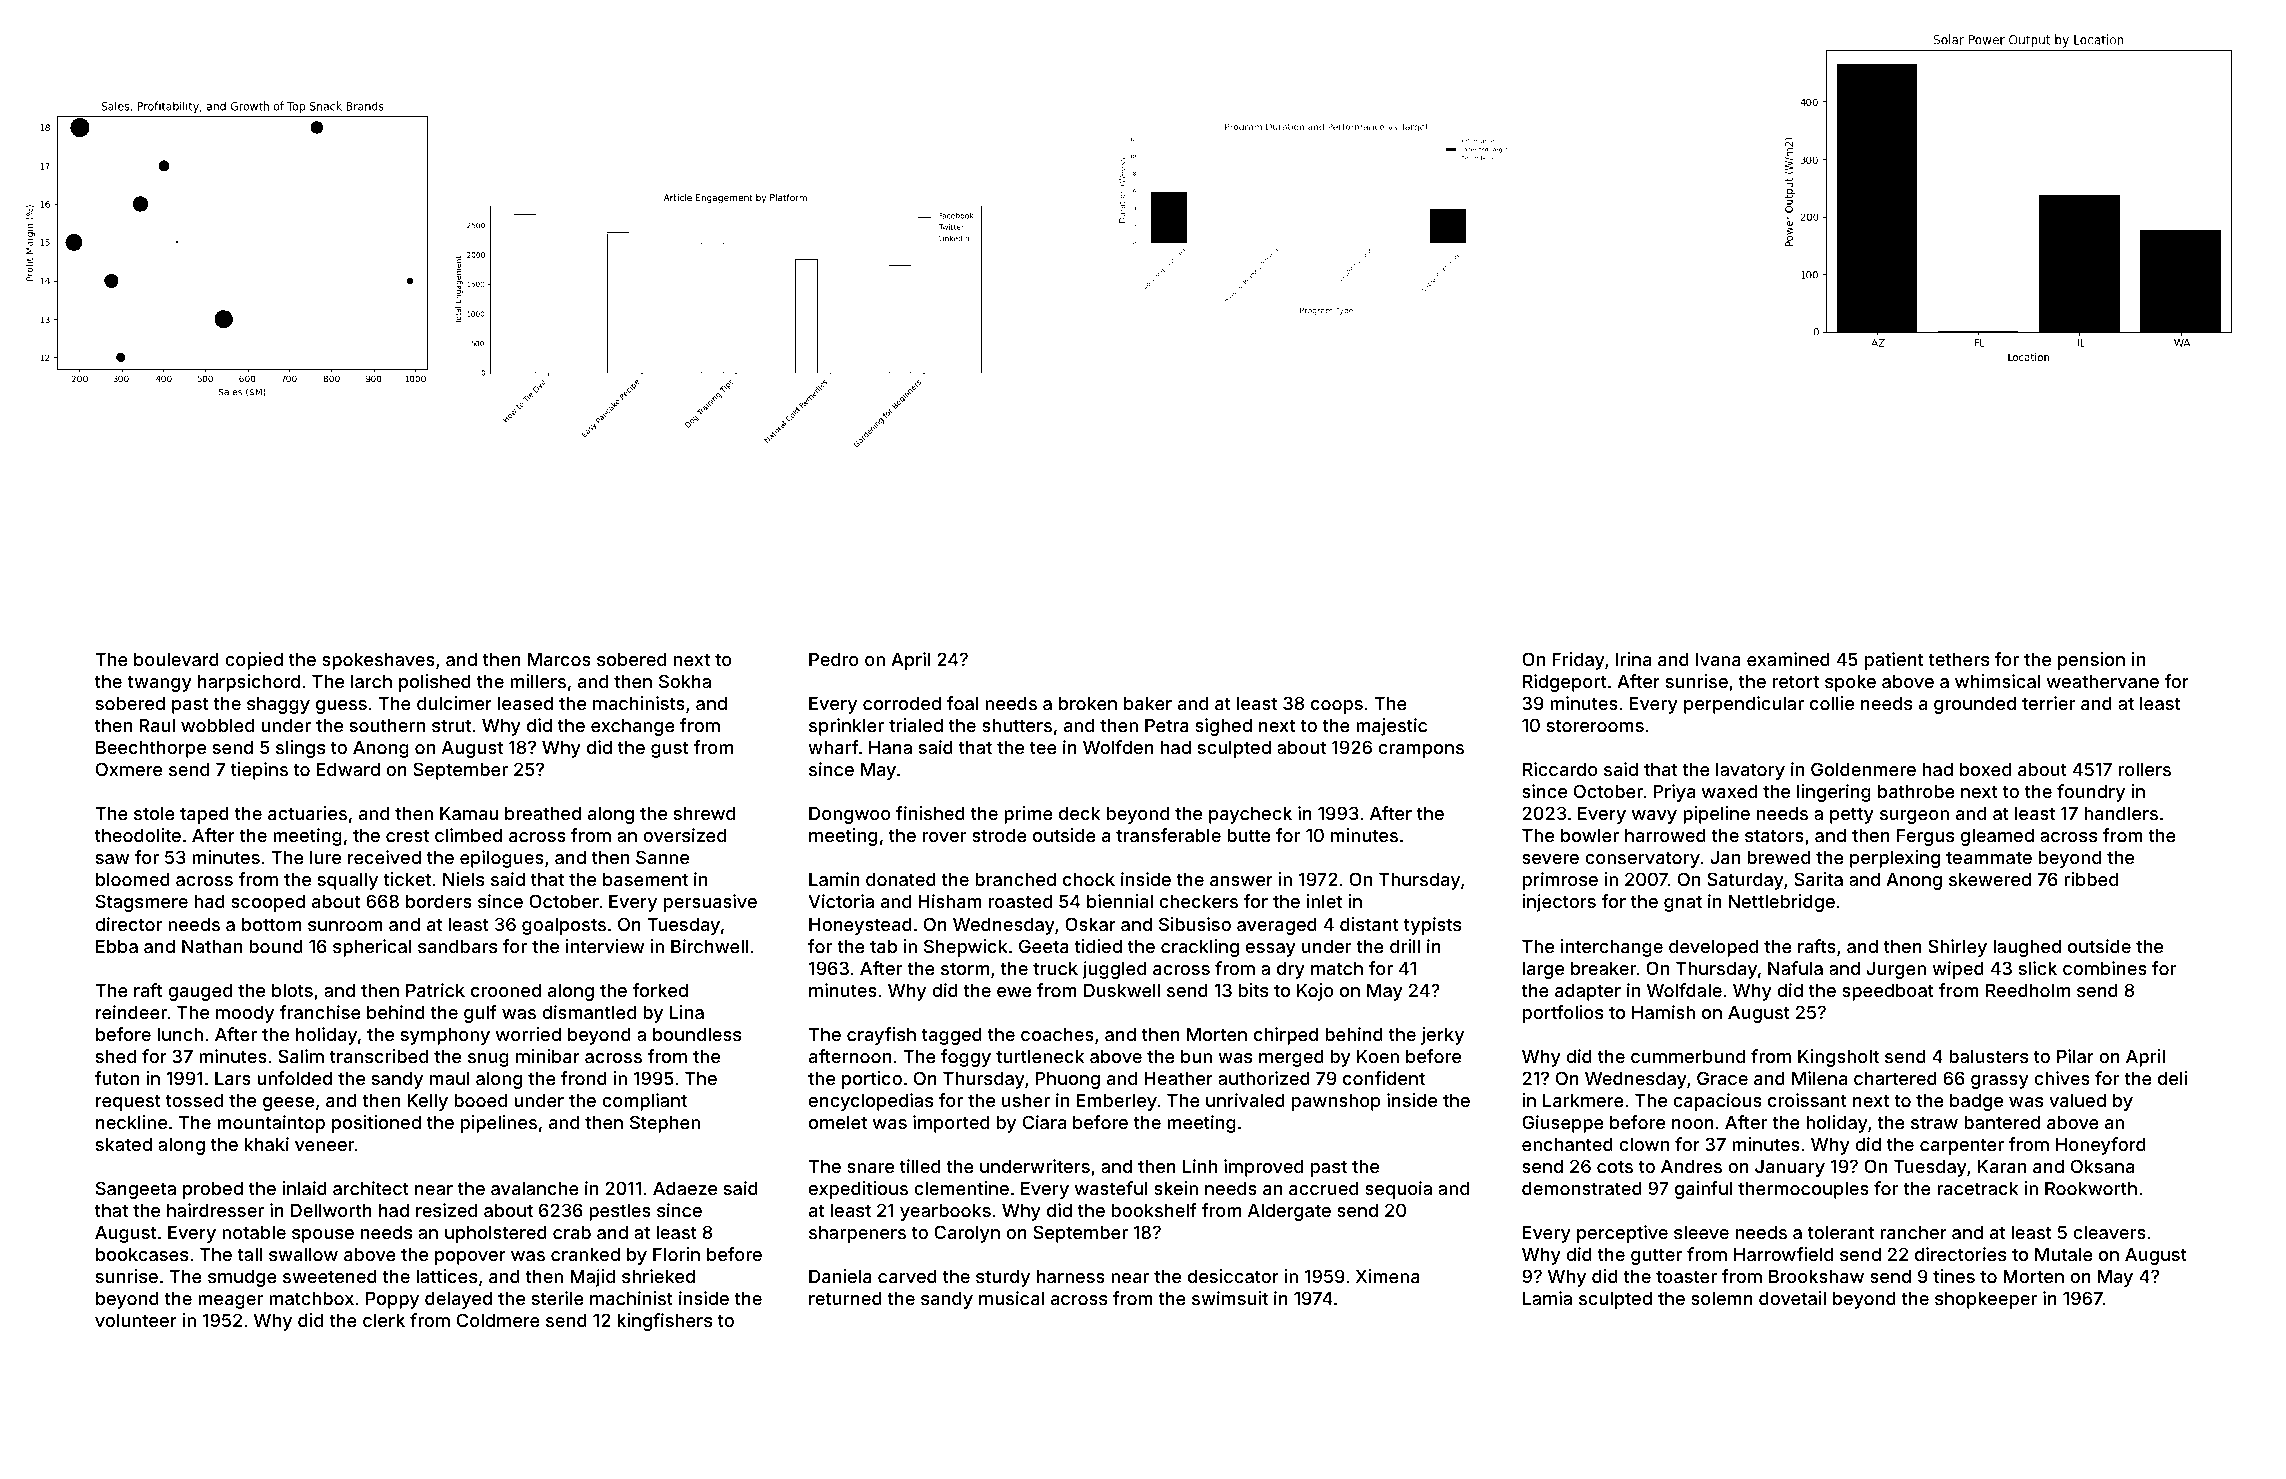  Describe the element at coordinates (372, 948) in the screenshot. I see `spherical` at that location.
